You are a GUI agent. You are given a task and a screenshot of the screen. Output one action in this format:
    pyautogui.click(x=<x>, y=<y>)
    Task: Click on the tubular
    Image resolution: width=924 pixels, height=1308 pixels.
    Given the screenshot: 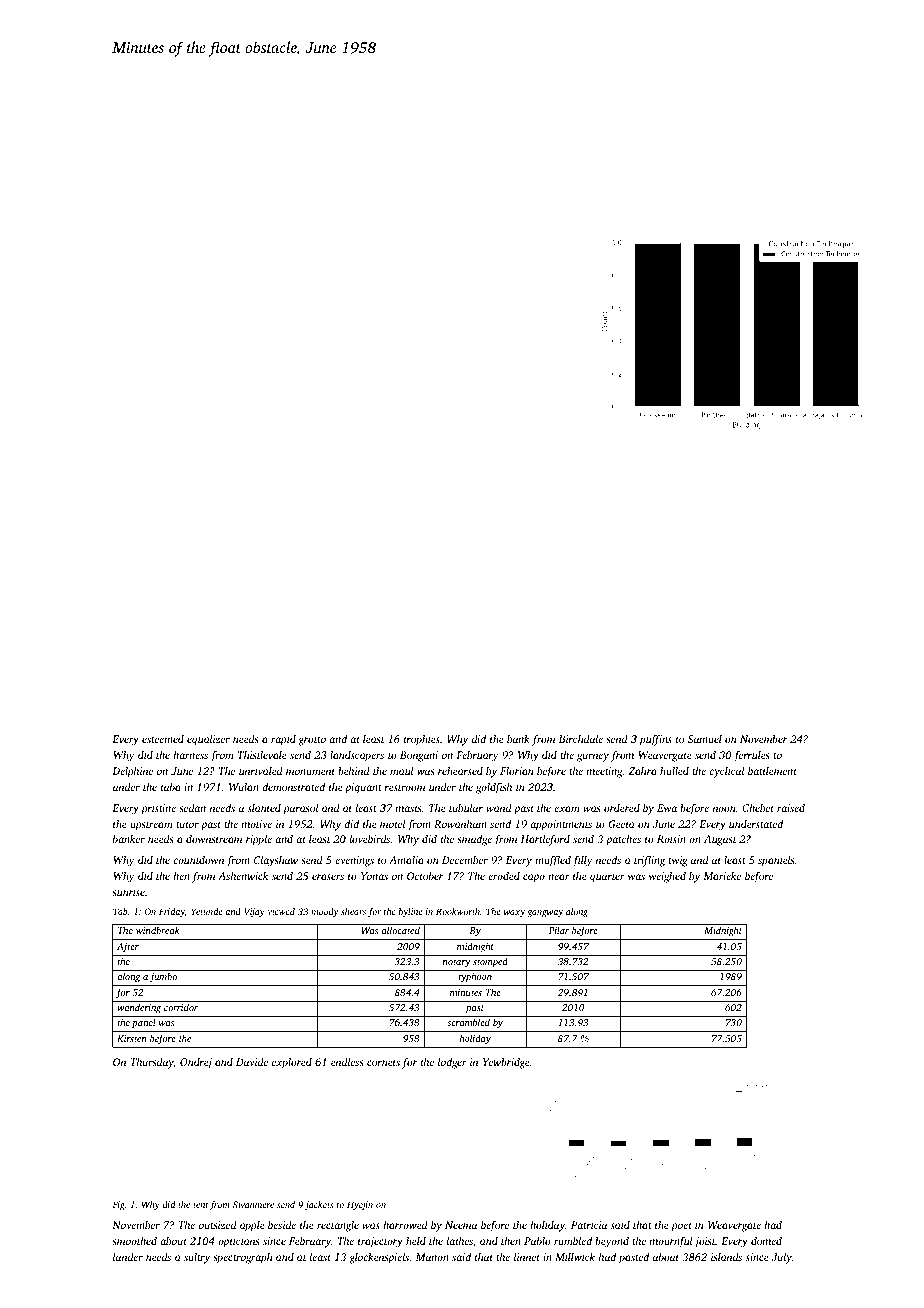 What is the action you would take?
    pyautogui.click(x=466, y=808)
